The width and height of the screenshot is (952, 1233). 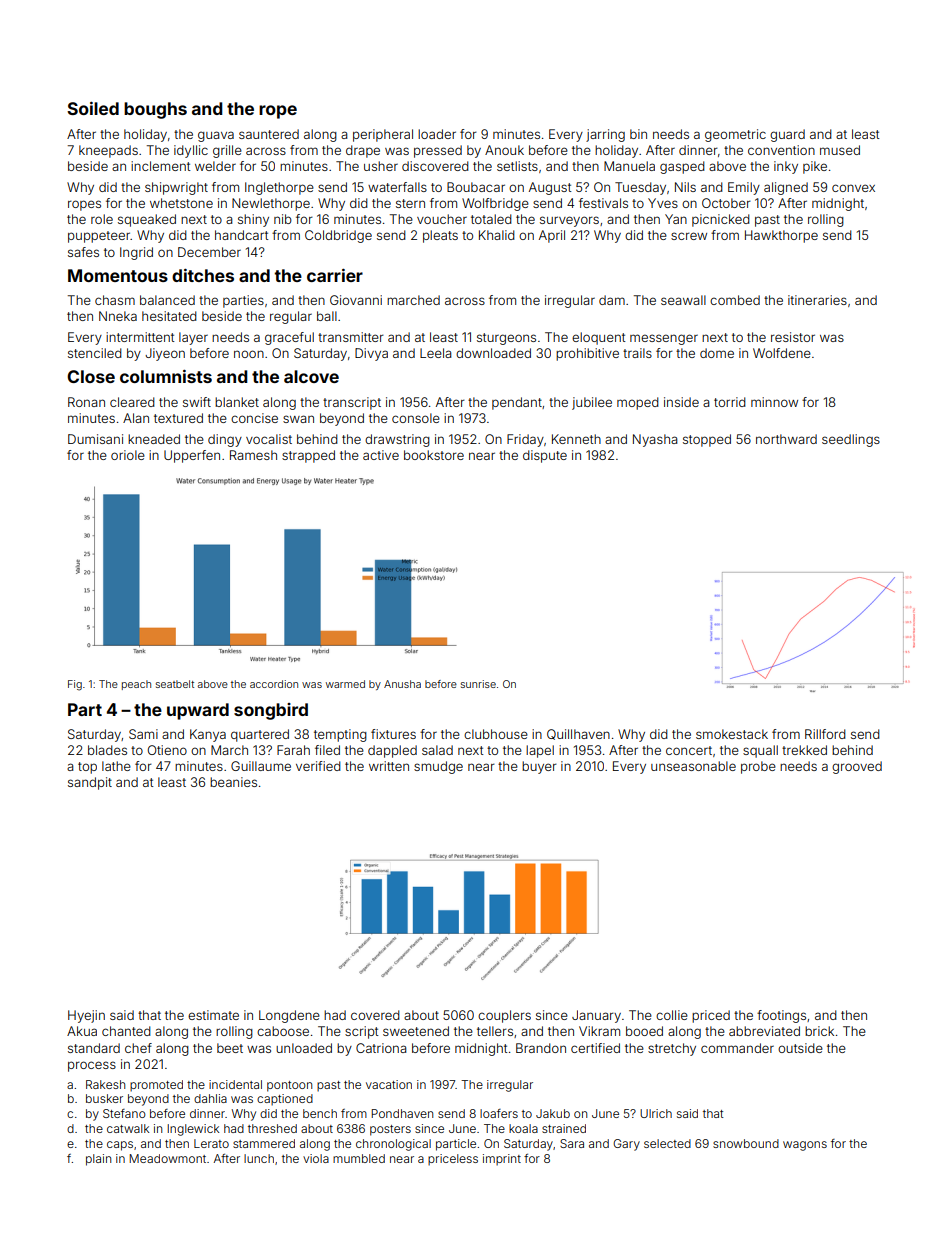 What do you see at coordinates (440, 236) in the screenshot?
I see `pleats` at bounding box center [440, 236].
